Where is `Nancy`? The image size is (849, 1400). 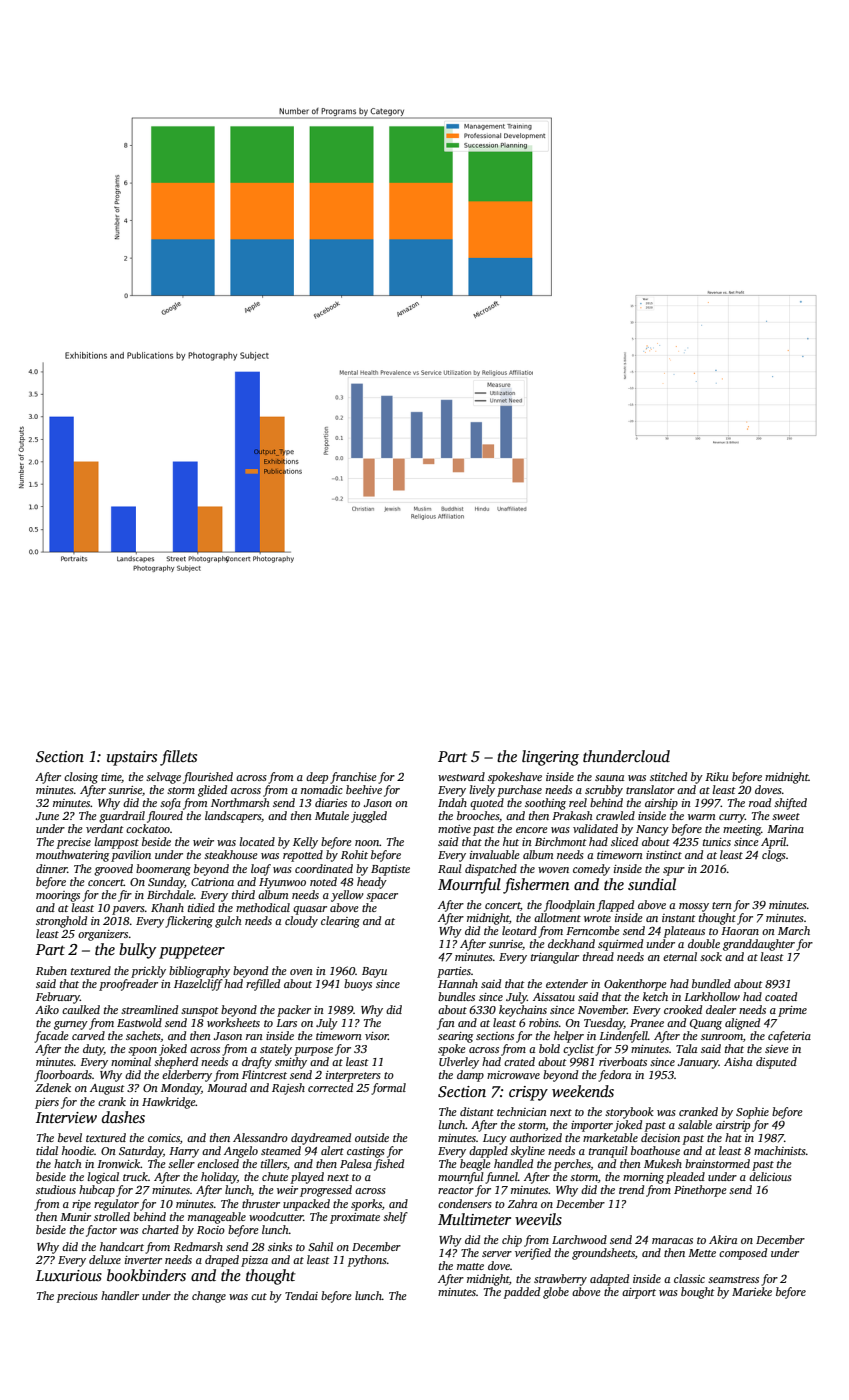 Nancy is located at coordinates (652, 830).
